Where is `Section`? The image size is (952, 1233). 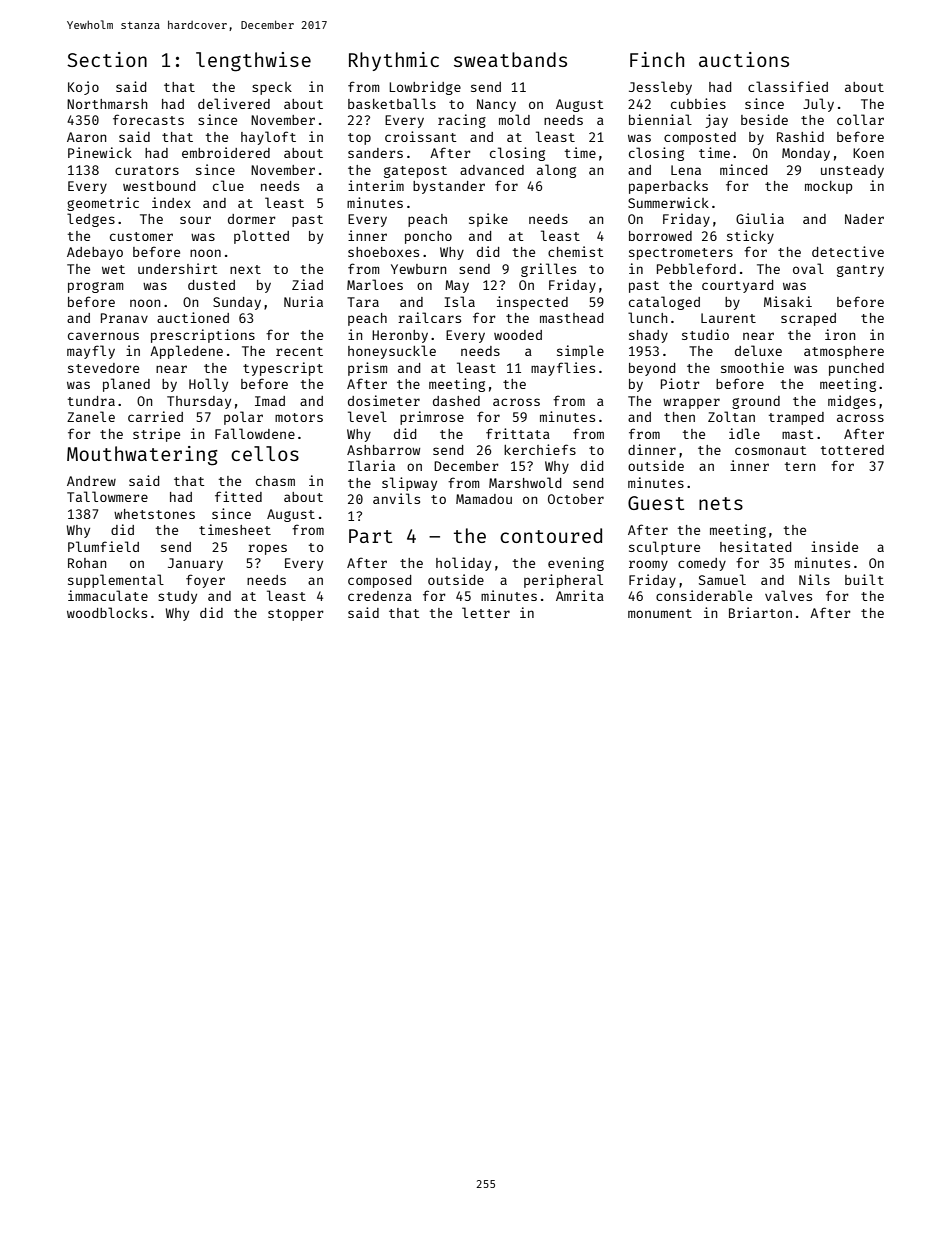
Section is located at coordinates (107, 59).
